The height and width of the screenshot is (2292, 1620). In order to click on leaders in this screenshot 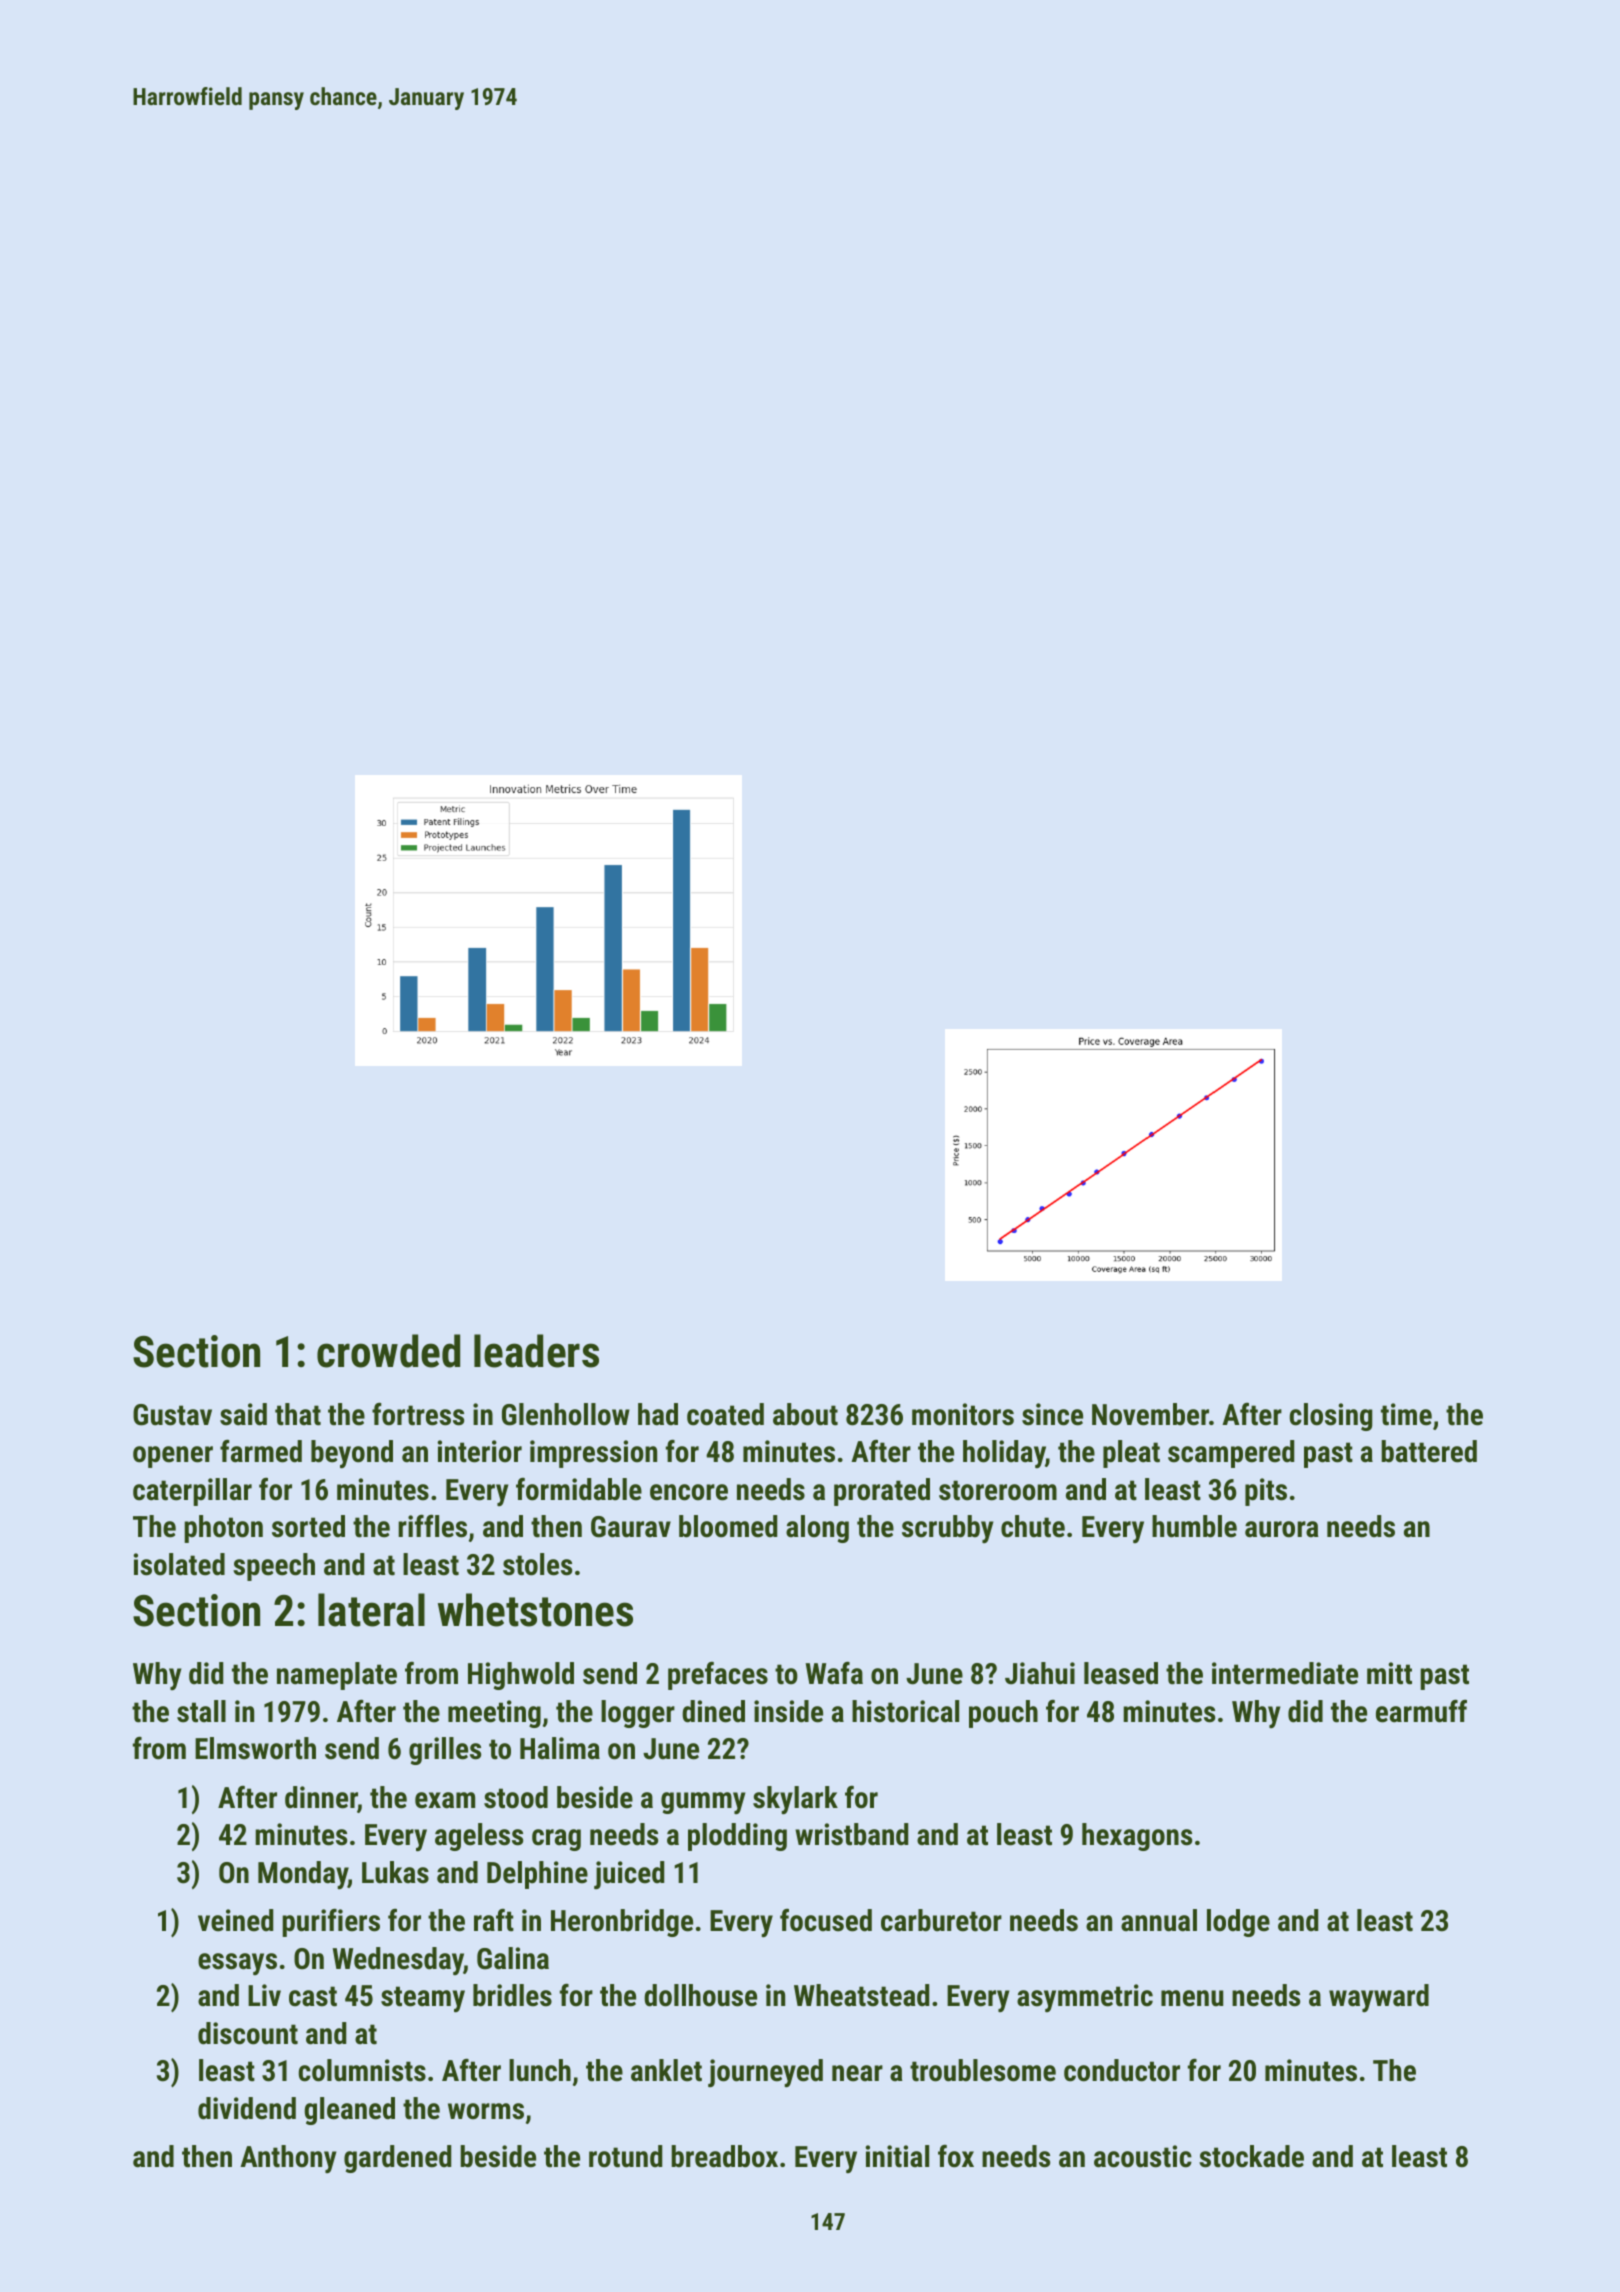, I will do `click(536, 1351)`.
